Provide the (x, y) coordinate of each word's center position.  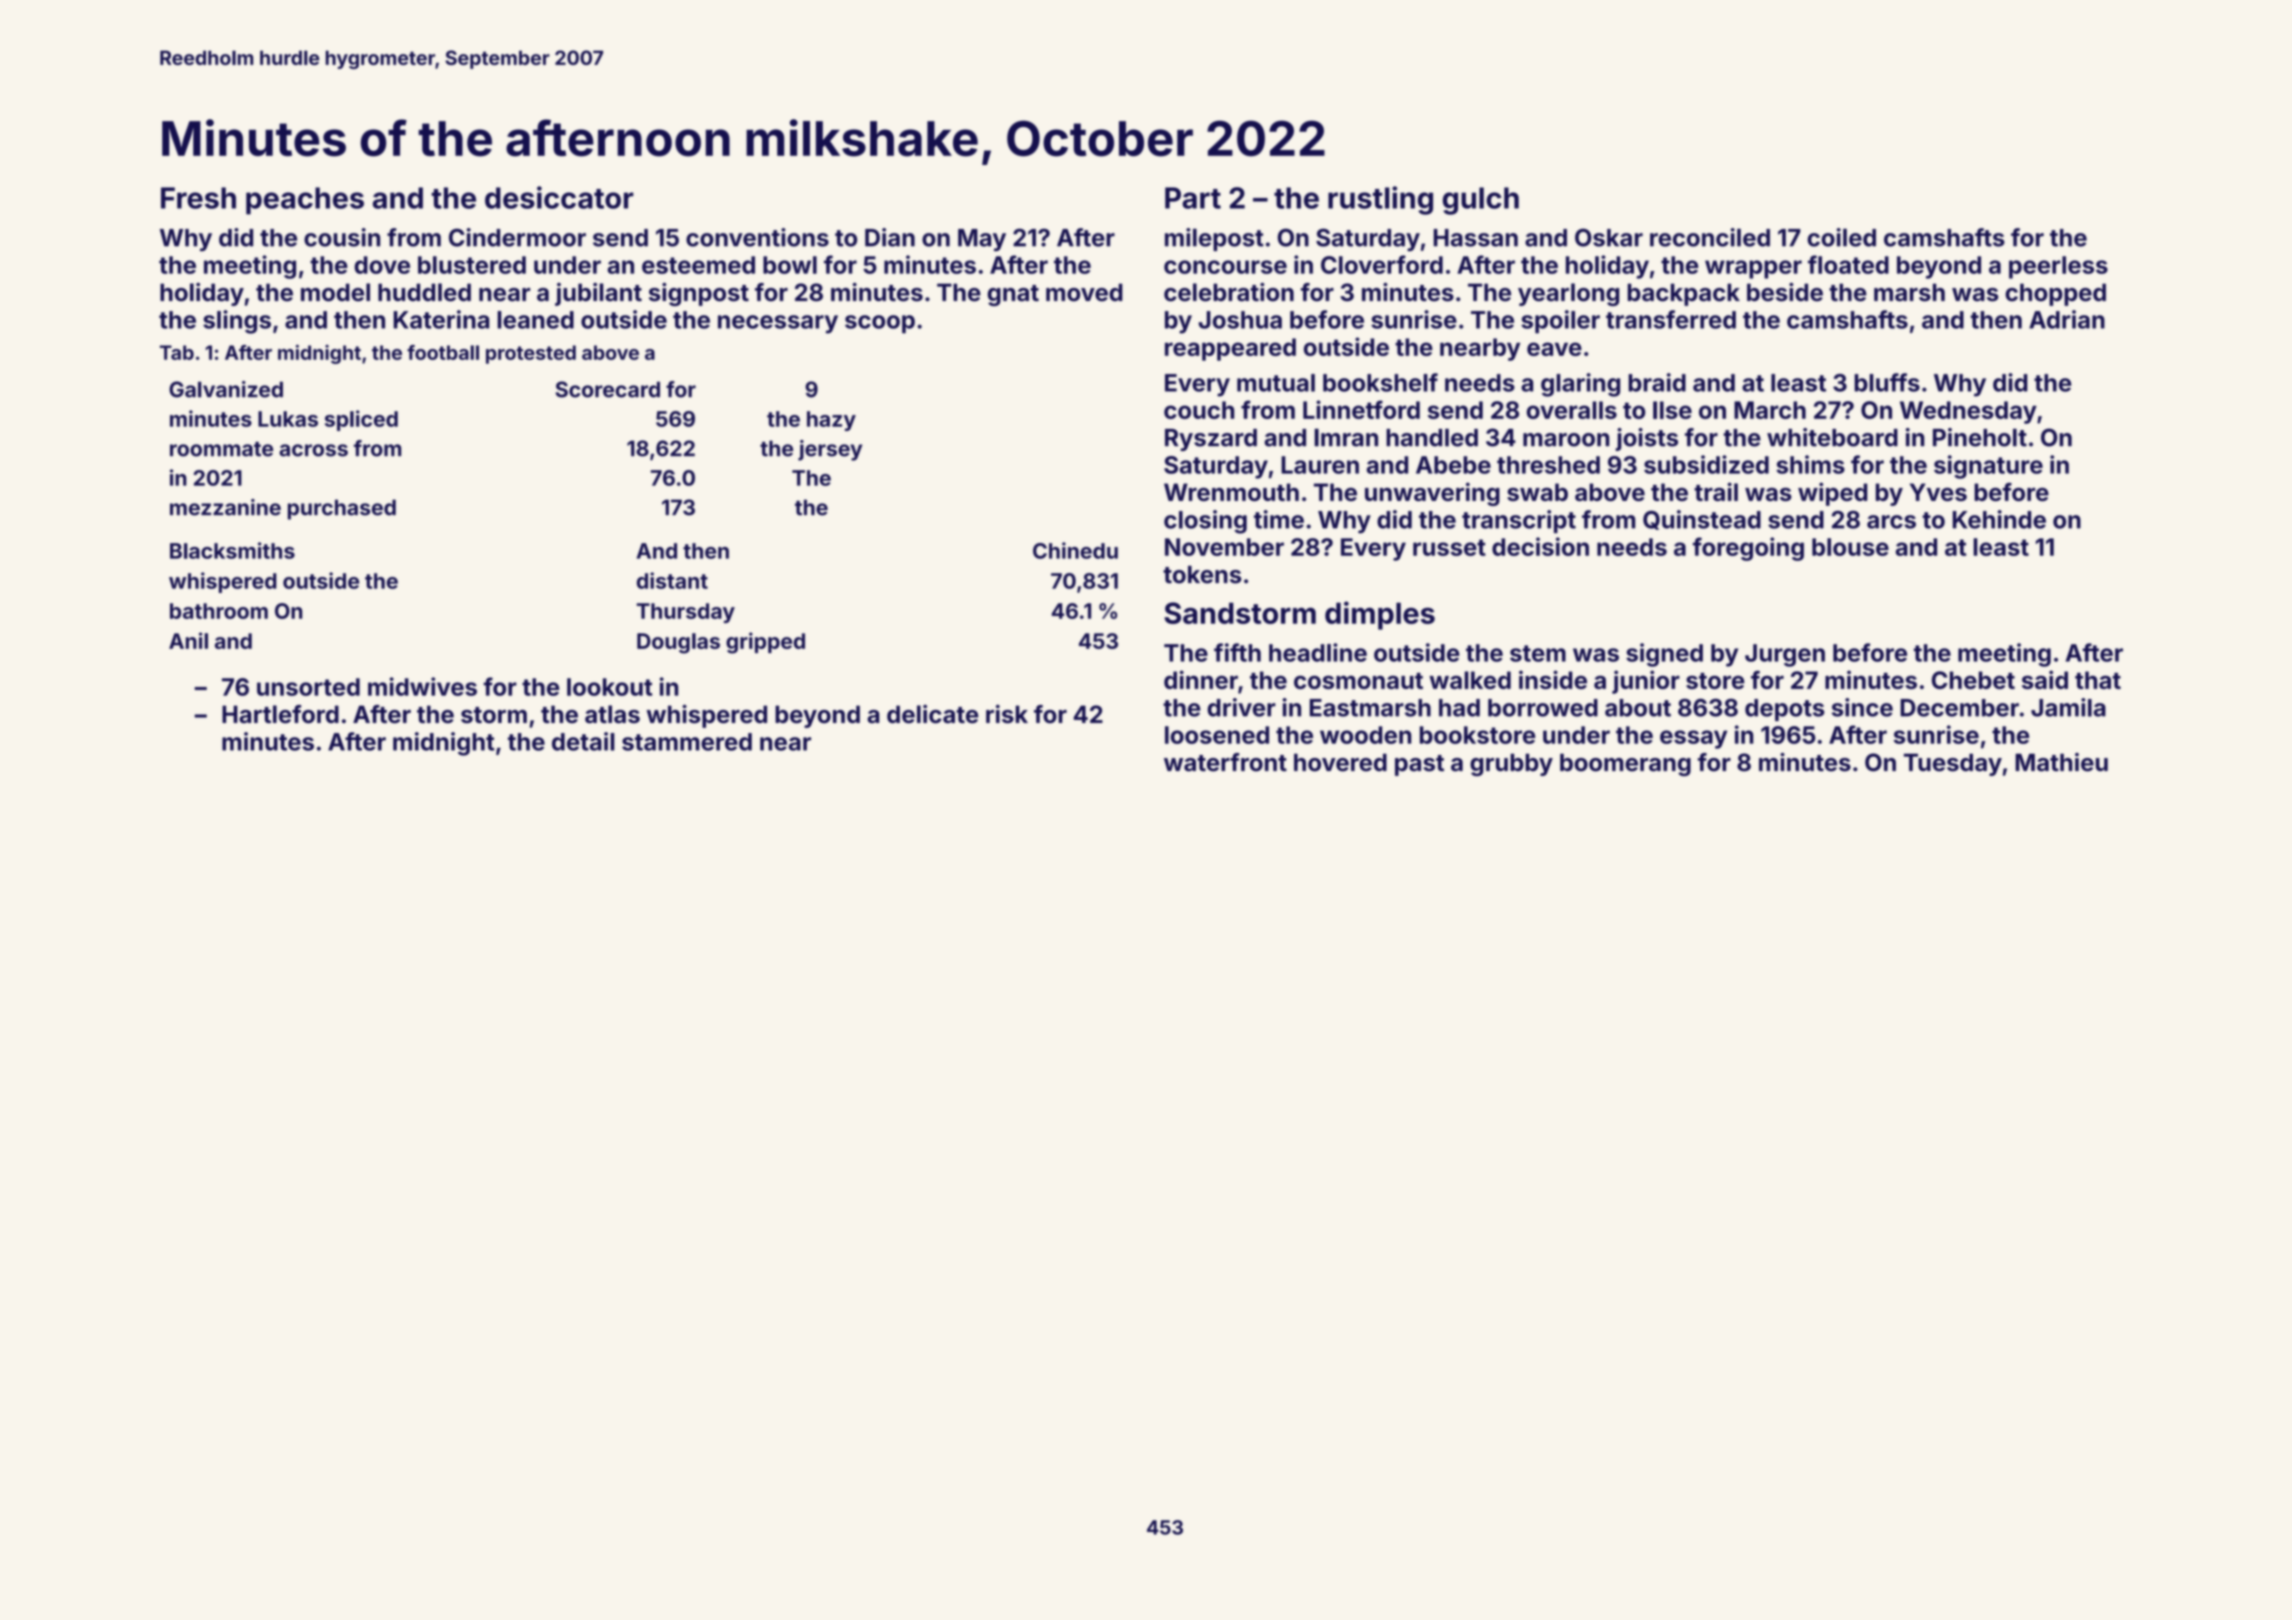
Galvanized (226, 389)
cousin (342, 237)
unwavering (1432, 494)
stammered (687, 742)
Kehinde (1999, 519)
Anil (188, 640)
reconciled (1710, 237)
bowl (790, 265)
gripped (765, 643)
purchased (342, 509)
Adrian (2067, 319)
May (982, 240)
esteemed (698, 265)
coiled (1841, 237)
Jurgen (1785, 655)
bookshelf (1380, 382)
